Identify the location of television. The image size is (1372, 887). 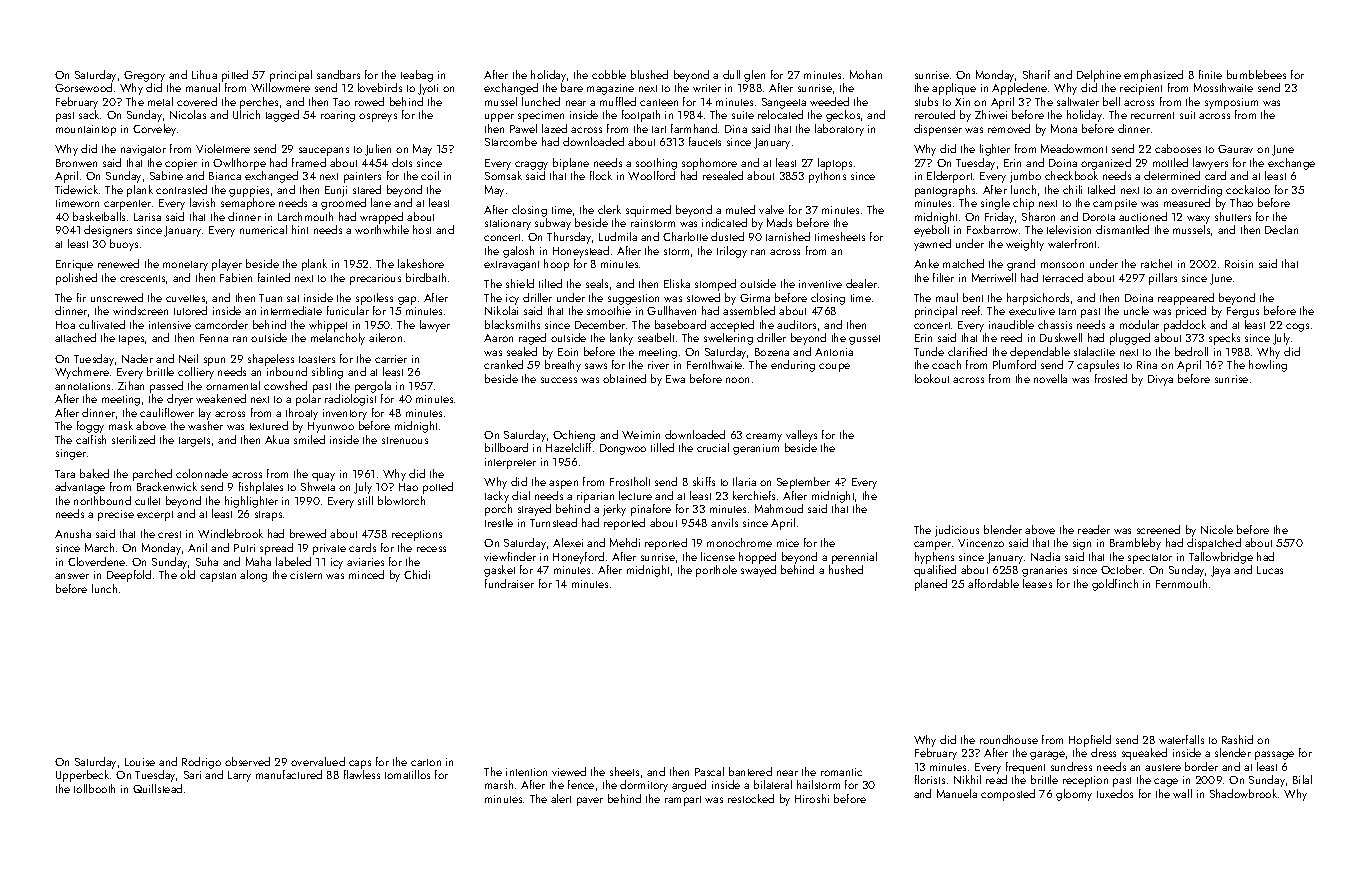
(1069, 229).
